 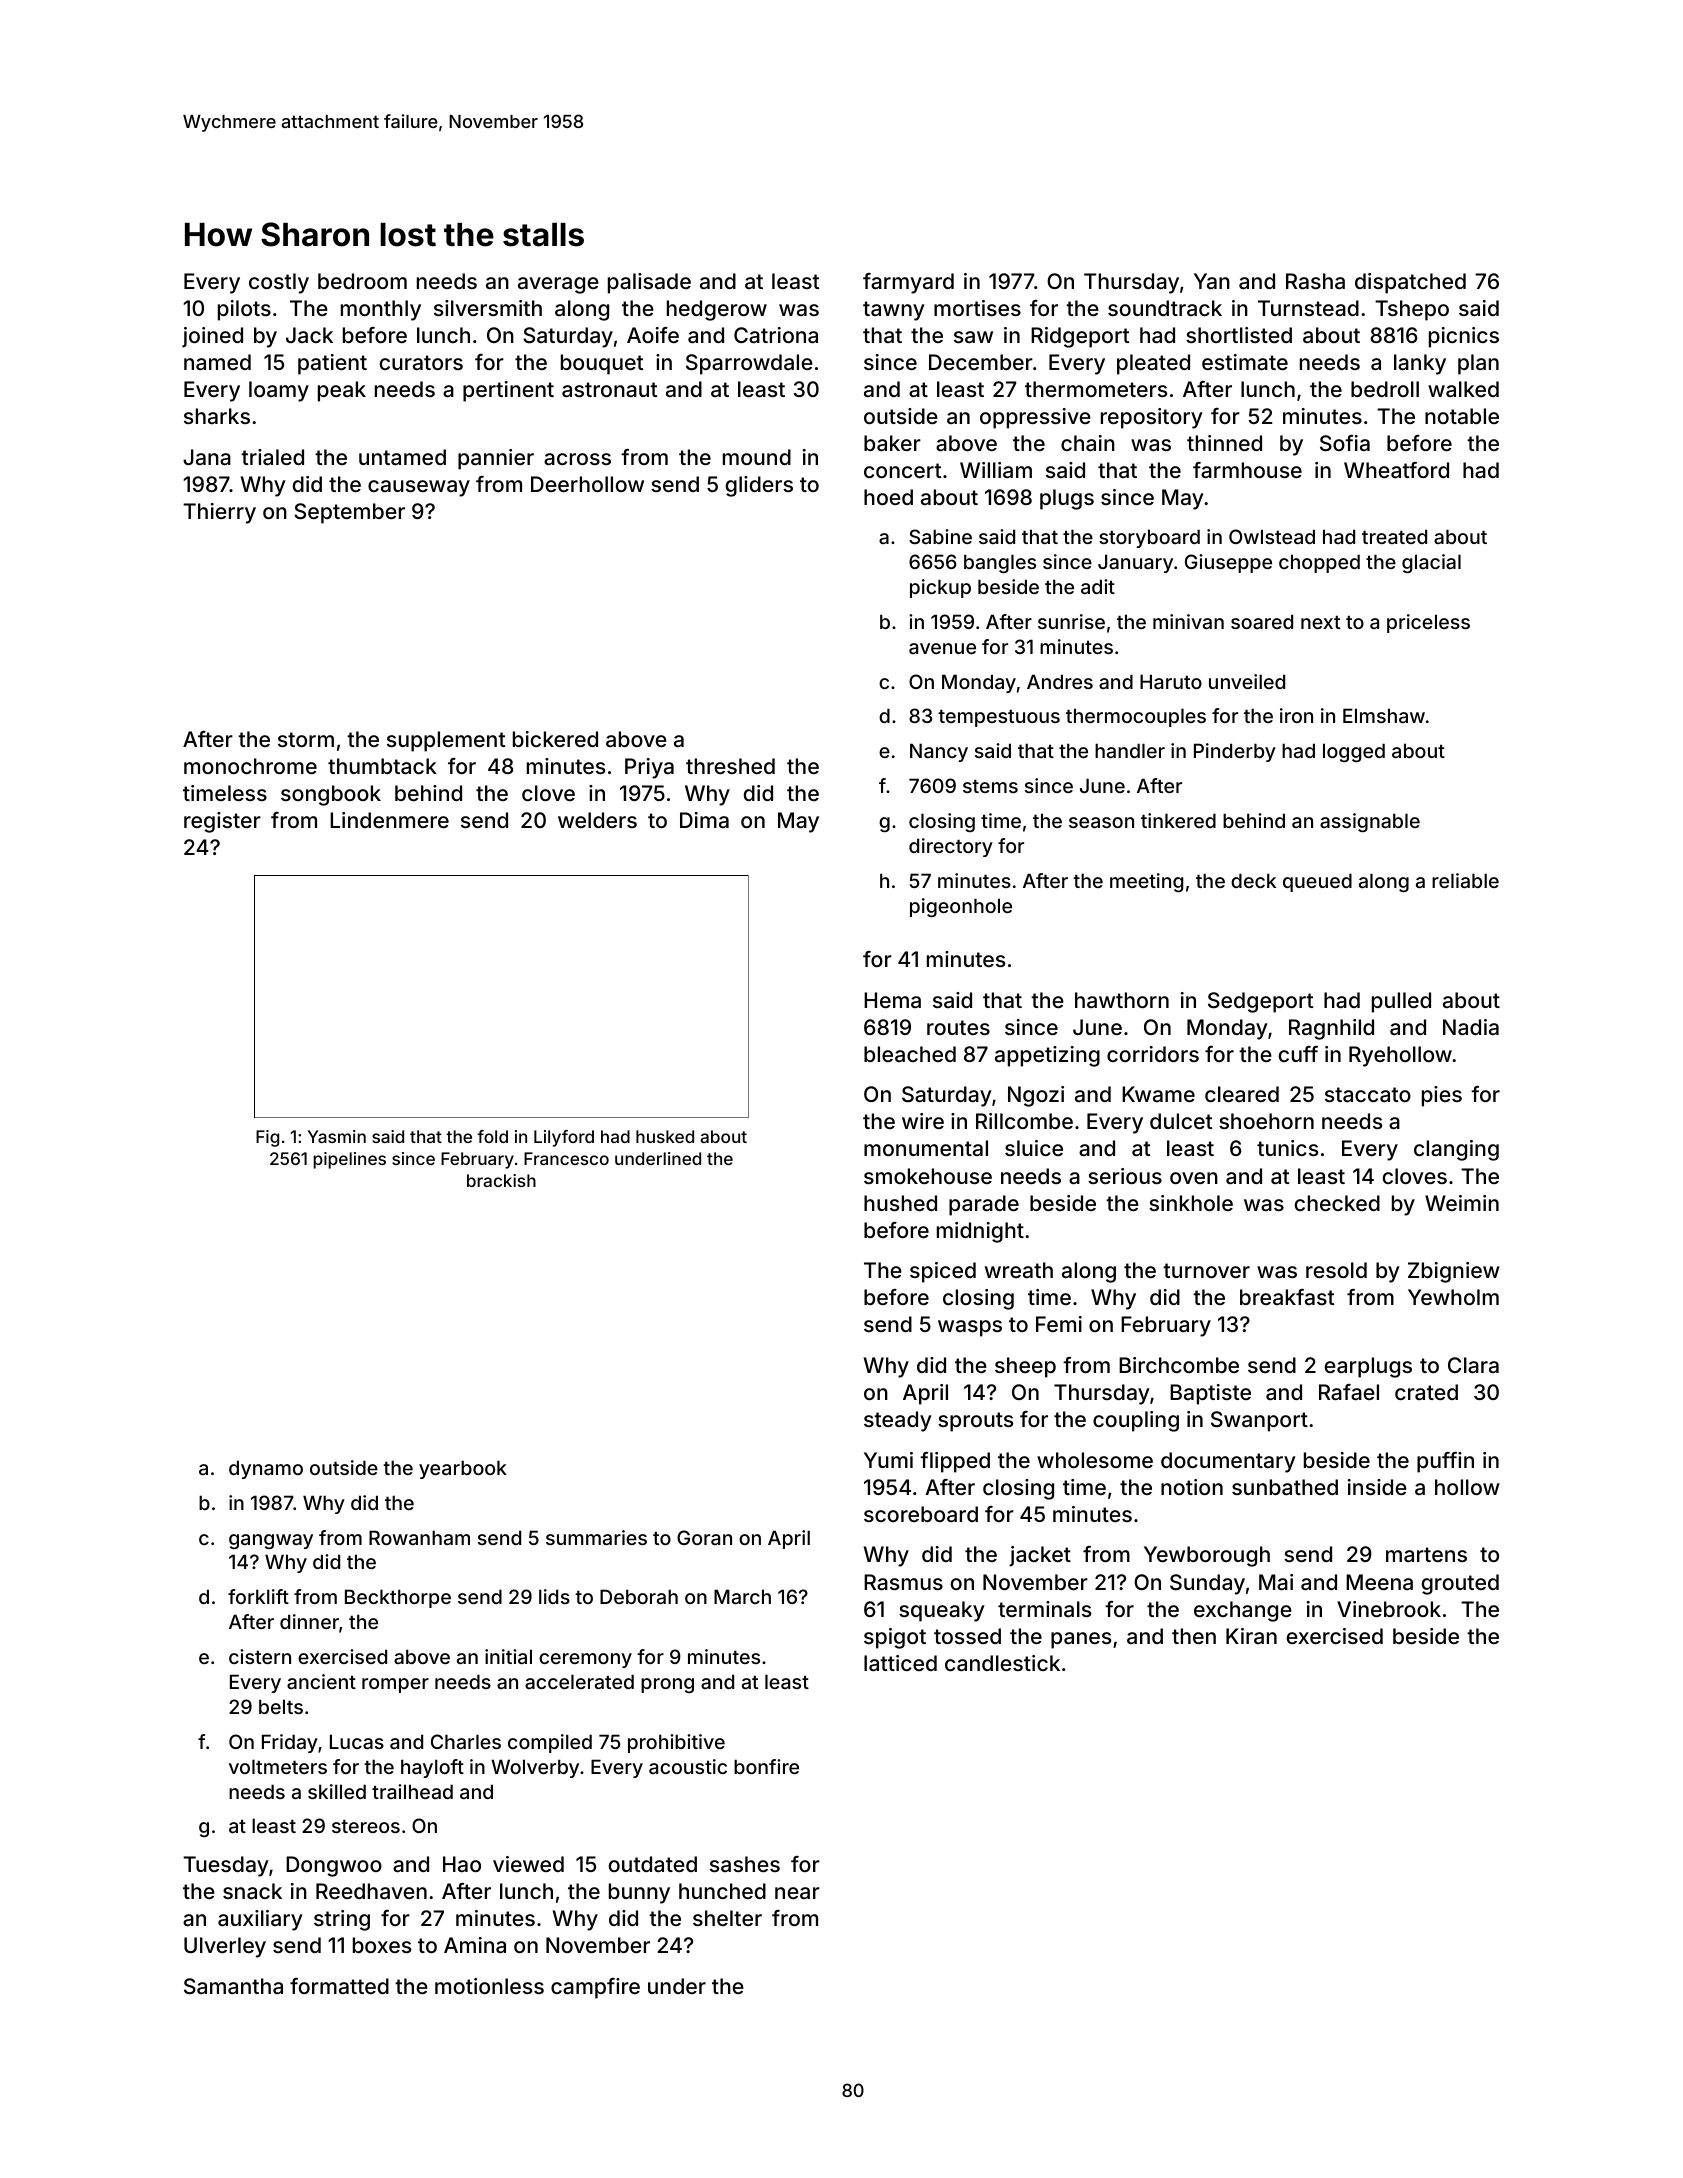 I want to click on hoed, so click(x=888, y=497).
